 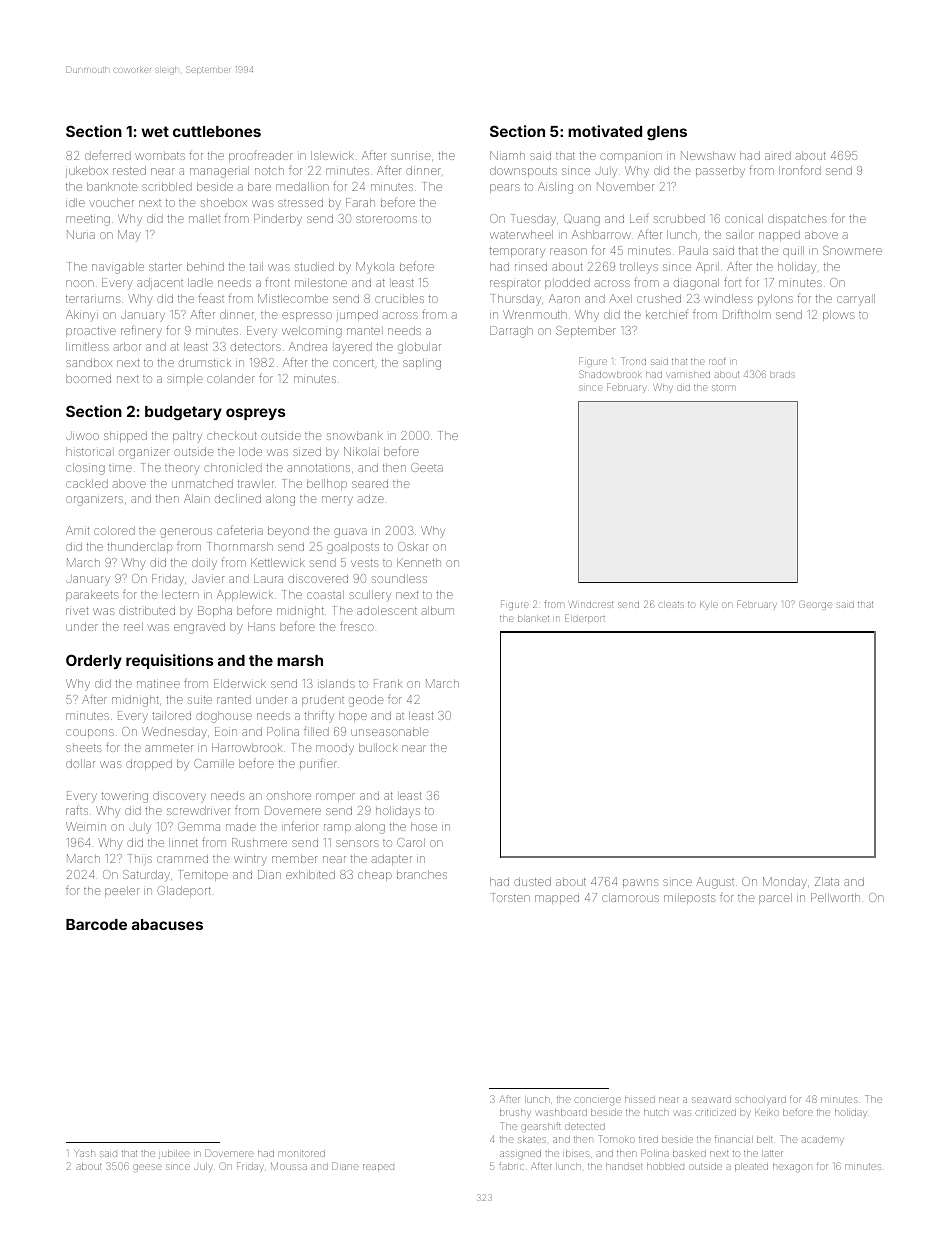 I want to click on windless, so click(x=728, y=298).
